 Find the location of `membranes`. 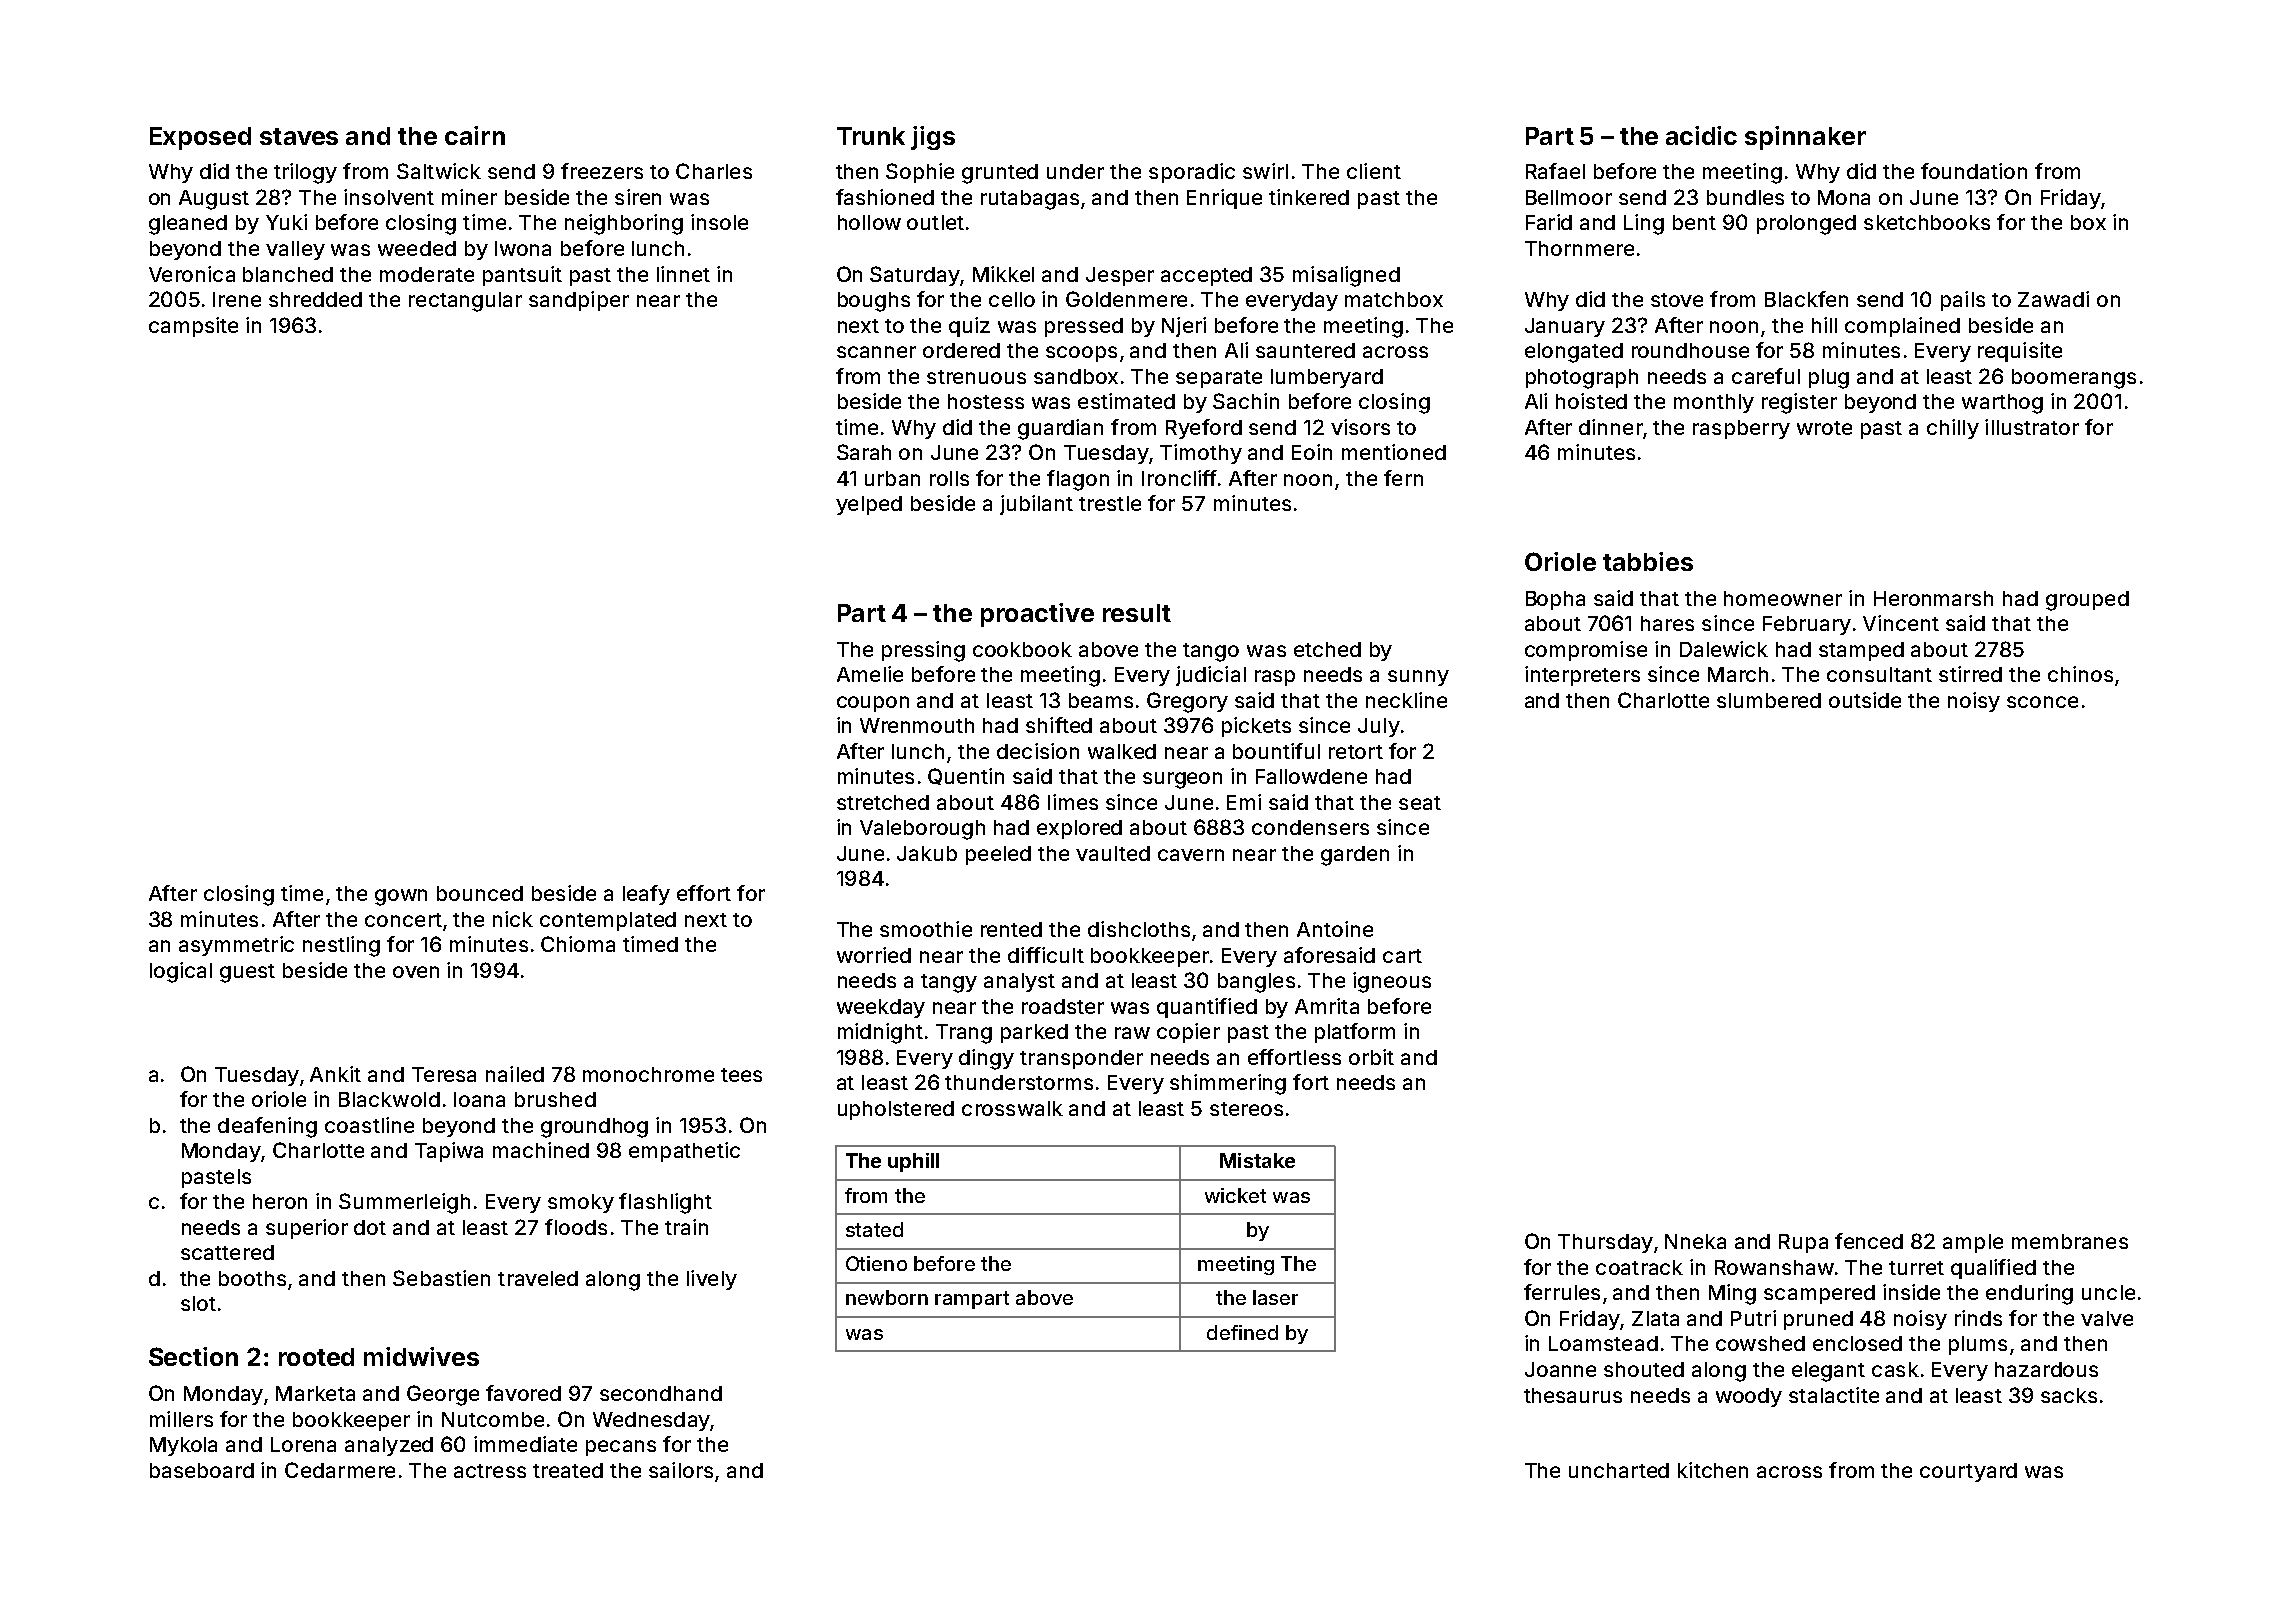

membranes is located at coordinates (2070, 1241).
